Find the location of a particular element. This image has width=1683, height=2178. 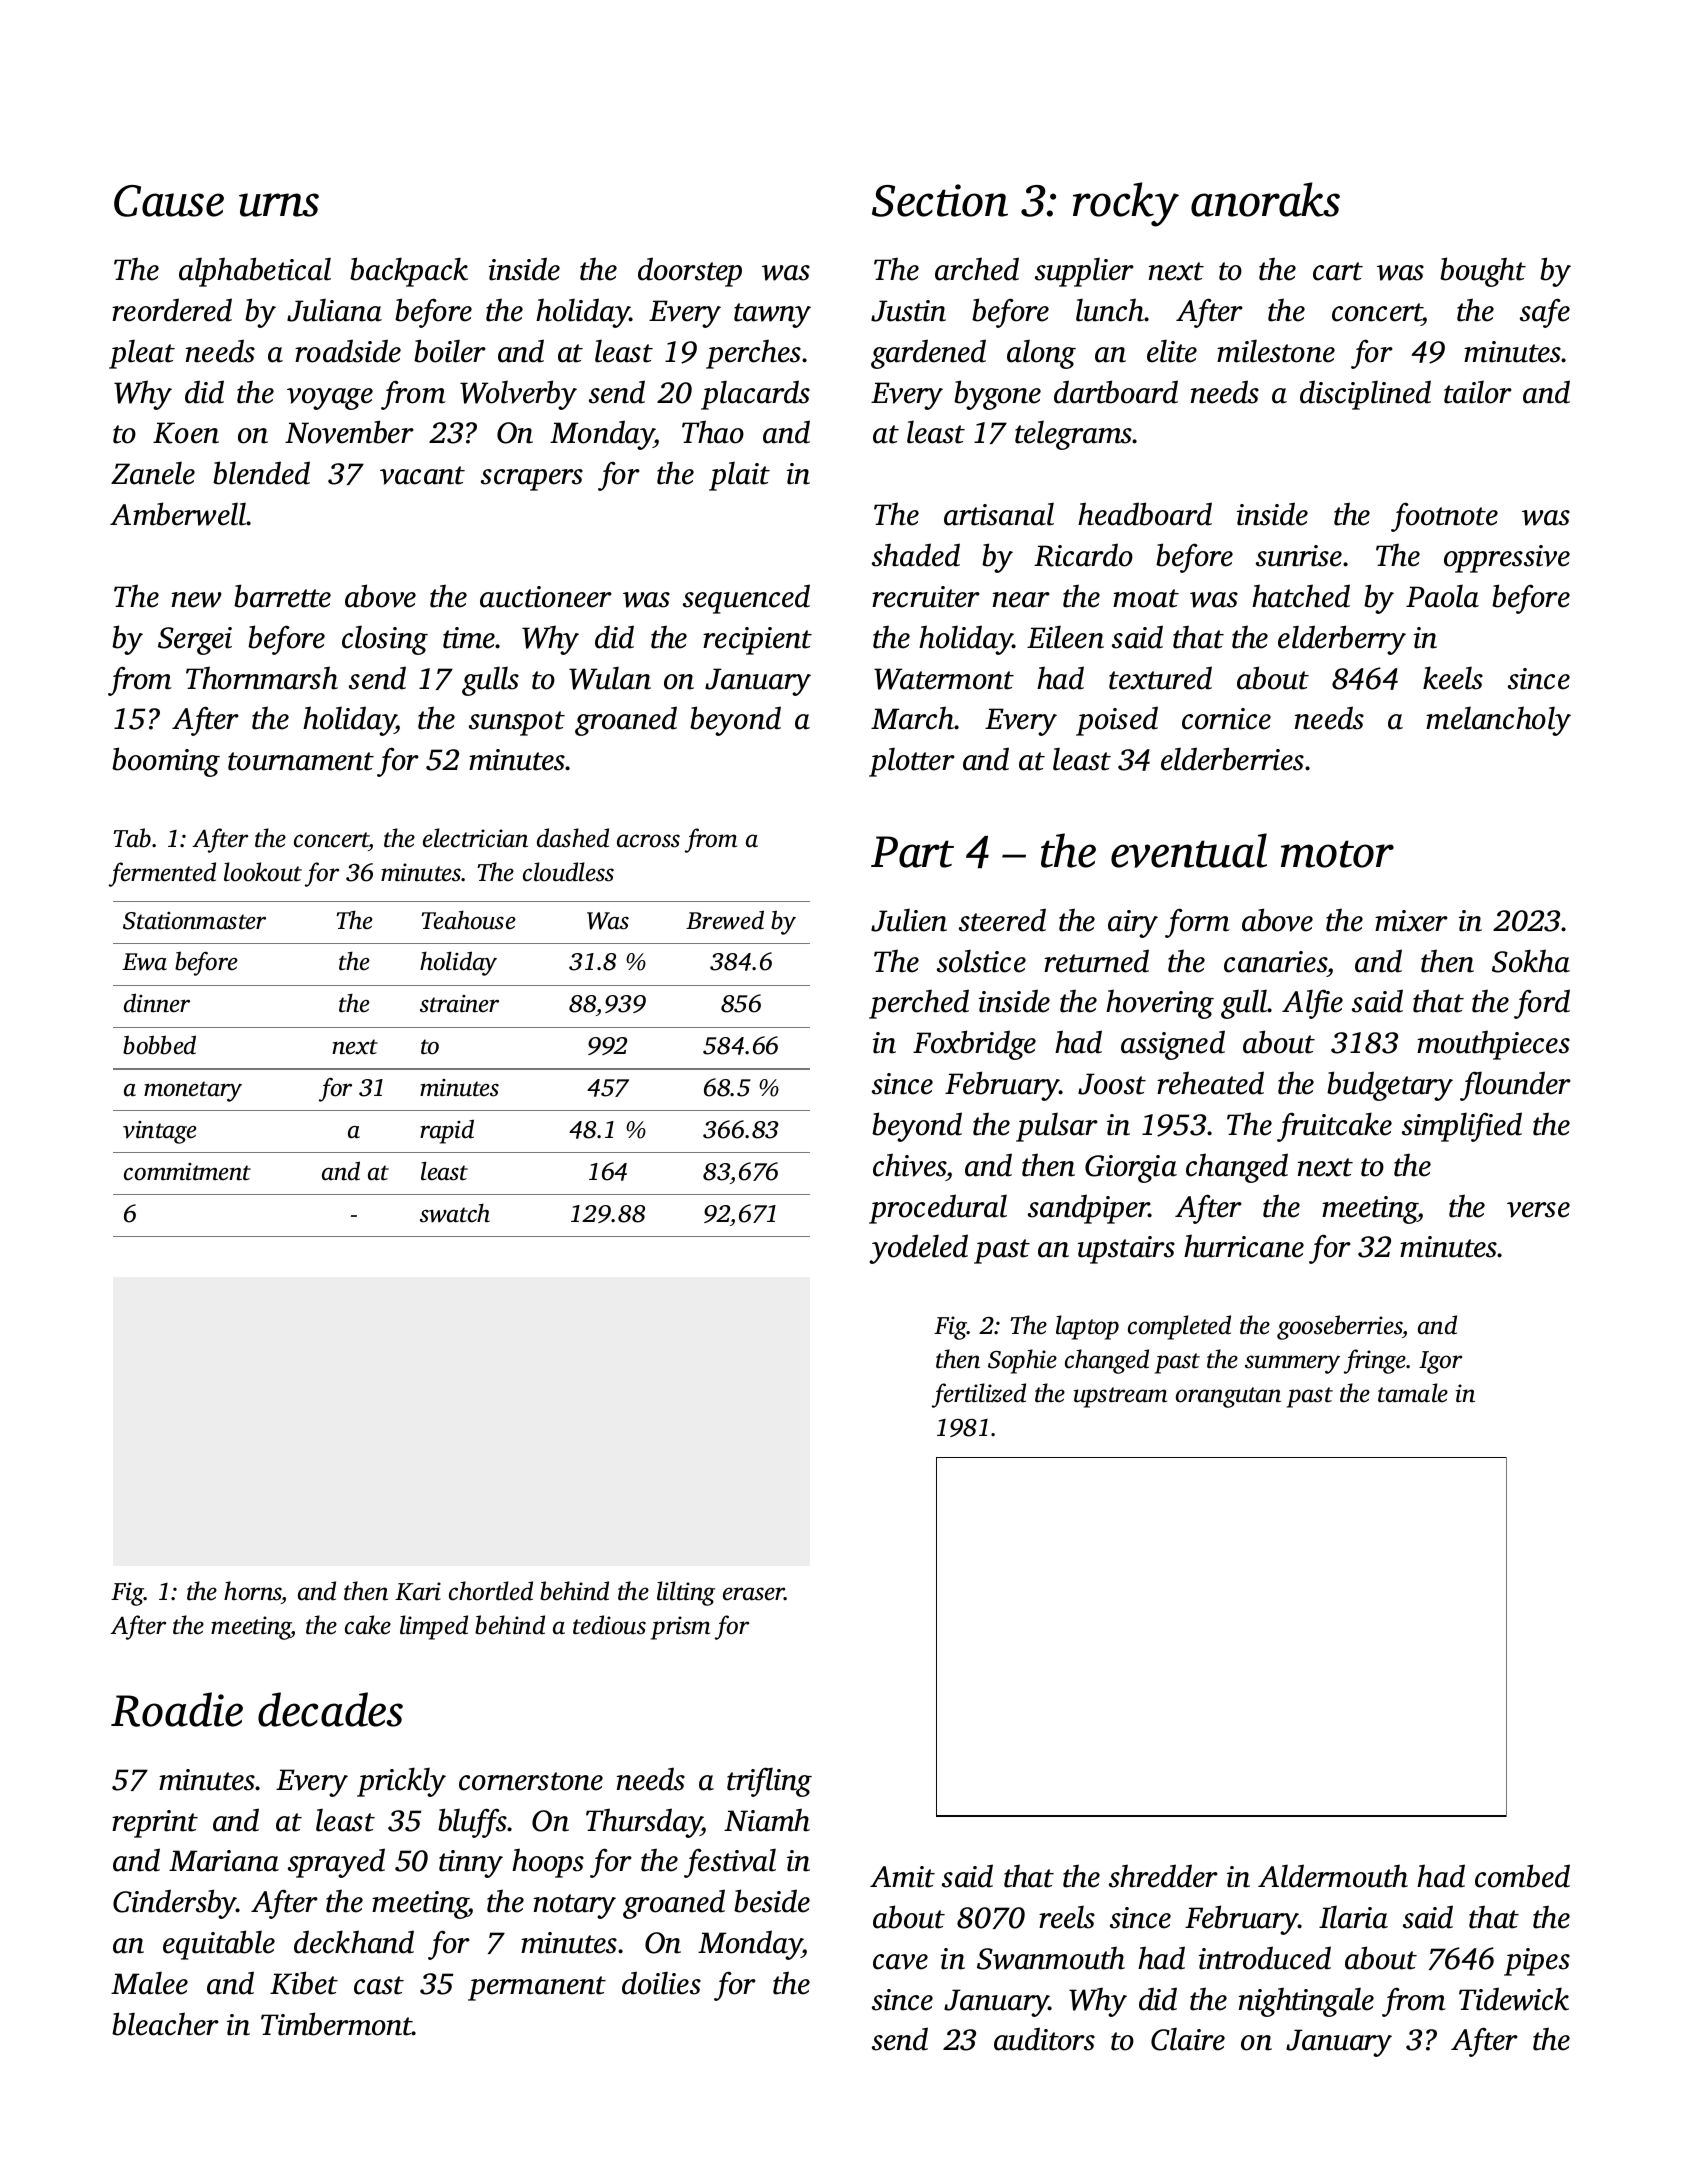

tamale is located at coordinates (1413, 1393).
